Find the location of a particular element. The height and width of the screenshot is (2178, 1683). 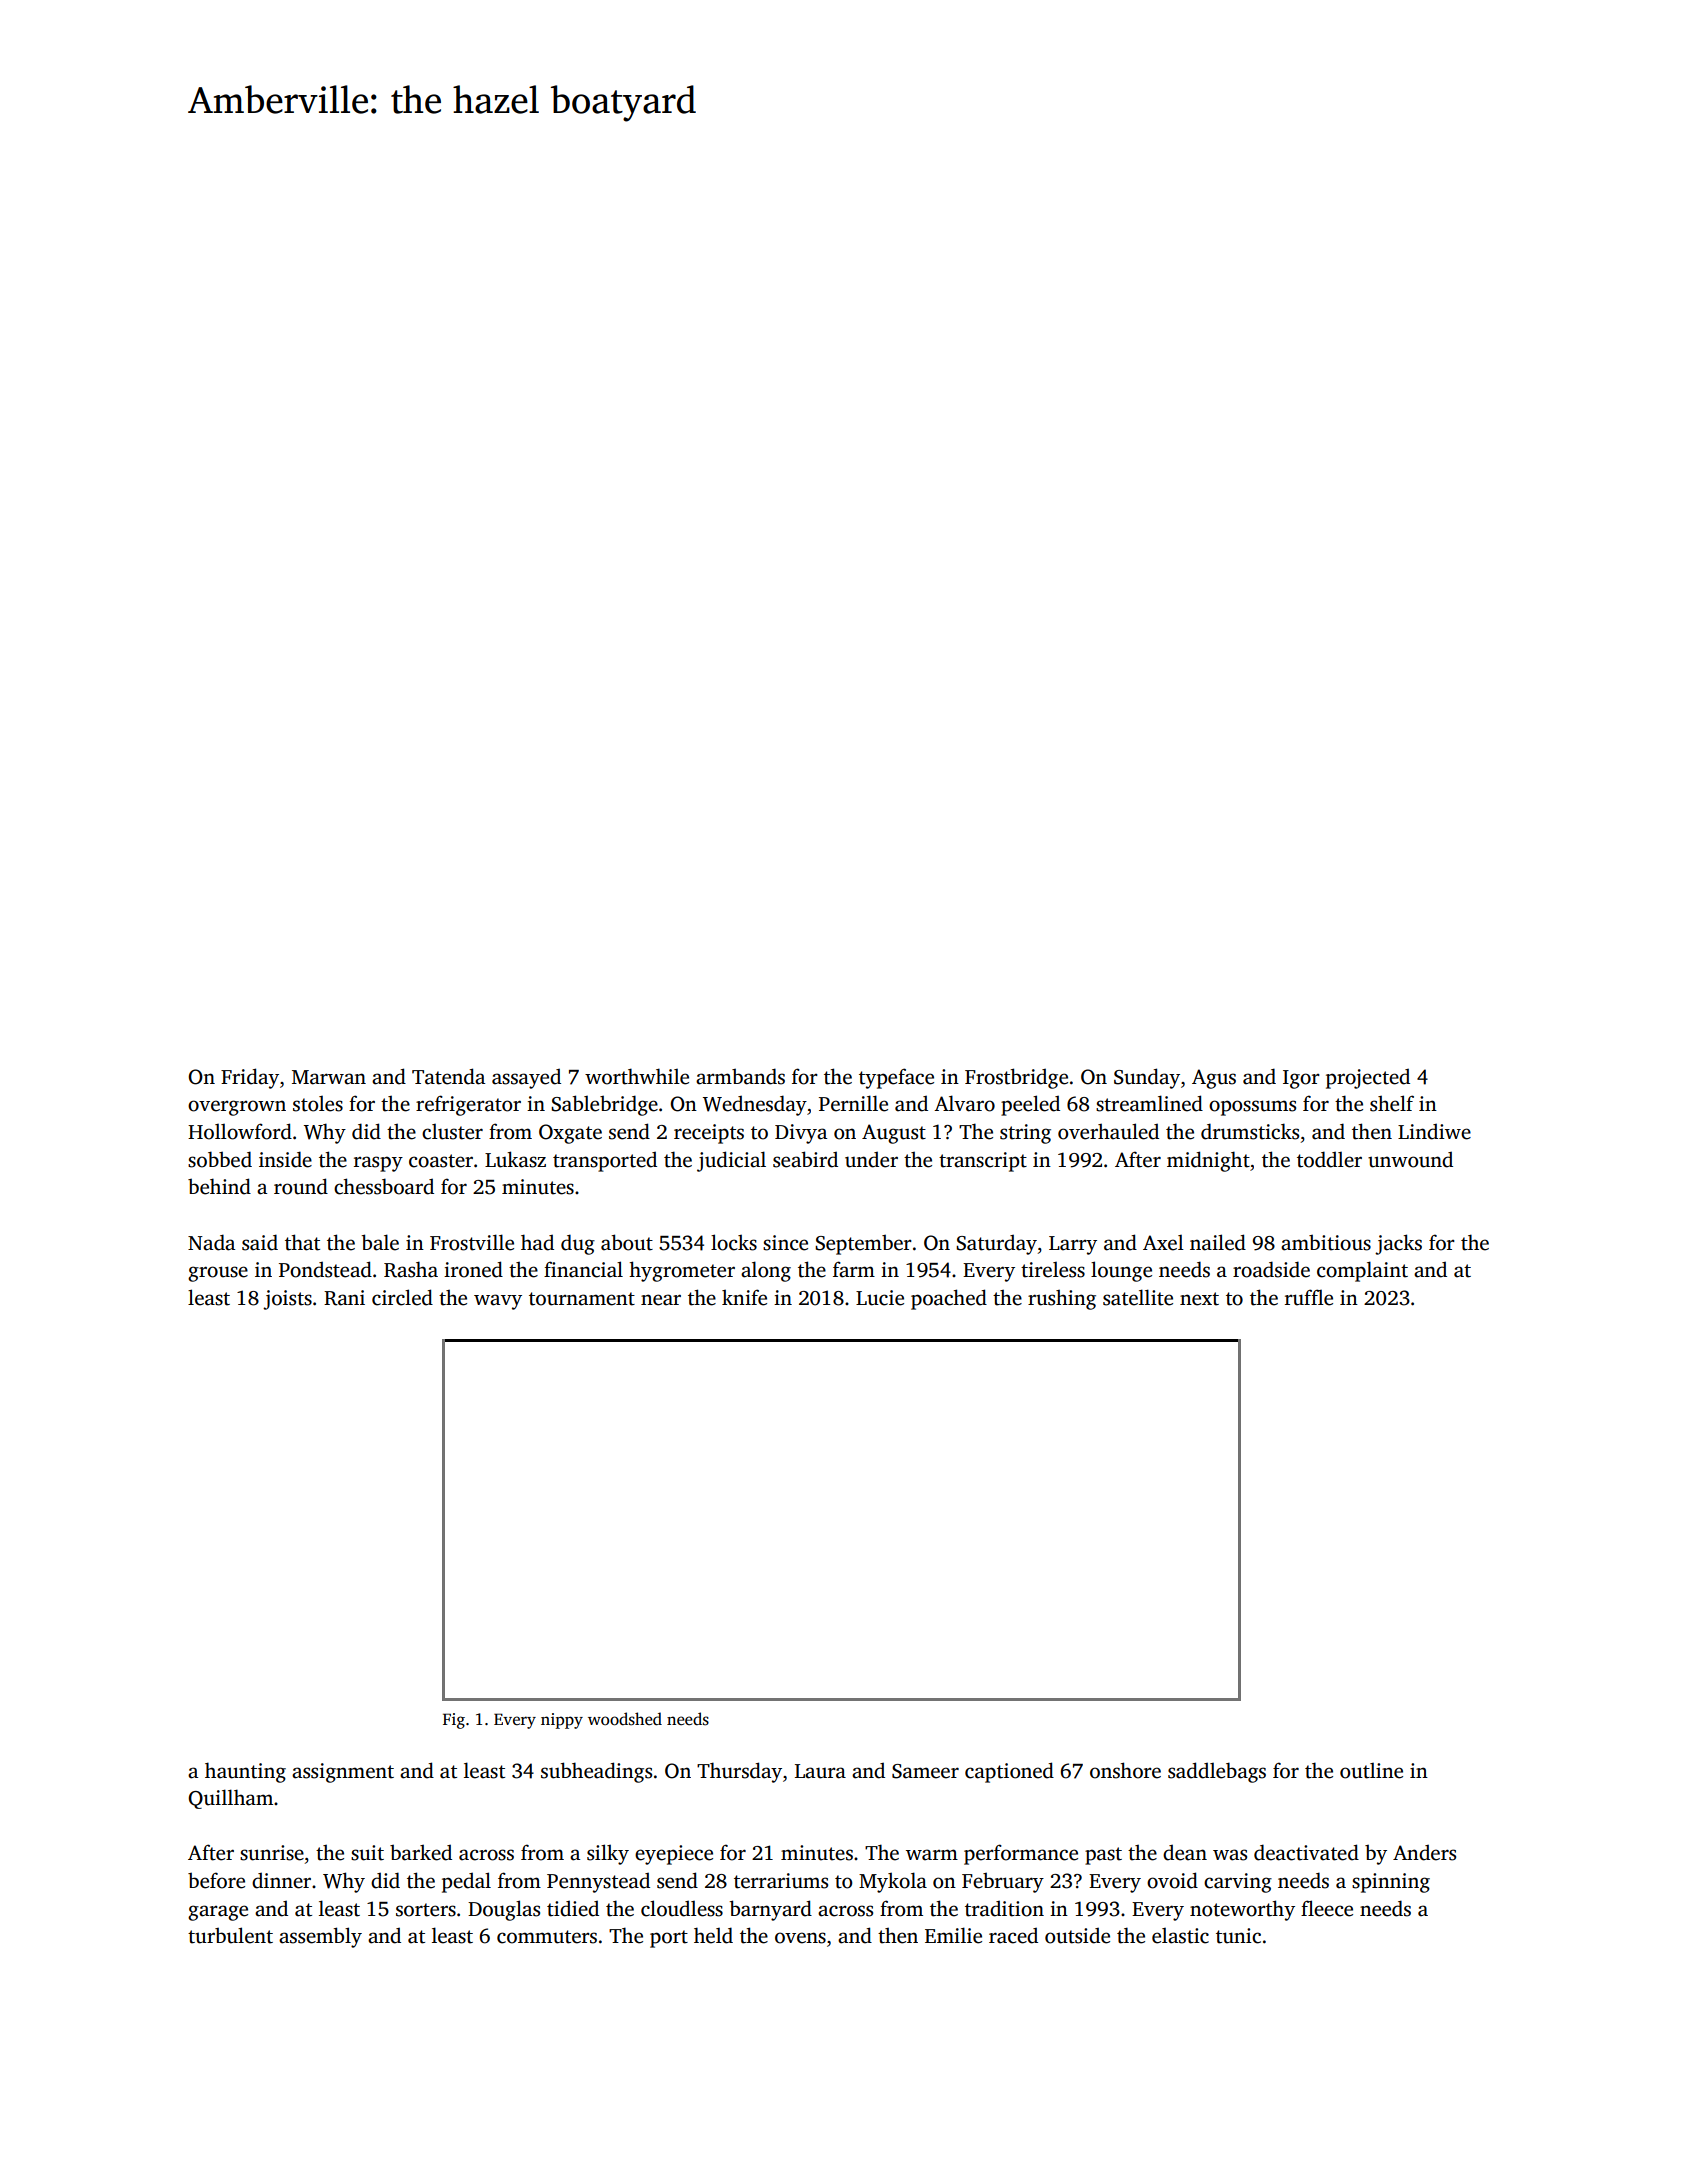

joists is located at coordinates (287, 1300).
